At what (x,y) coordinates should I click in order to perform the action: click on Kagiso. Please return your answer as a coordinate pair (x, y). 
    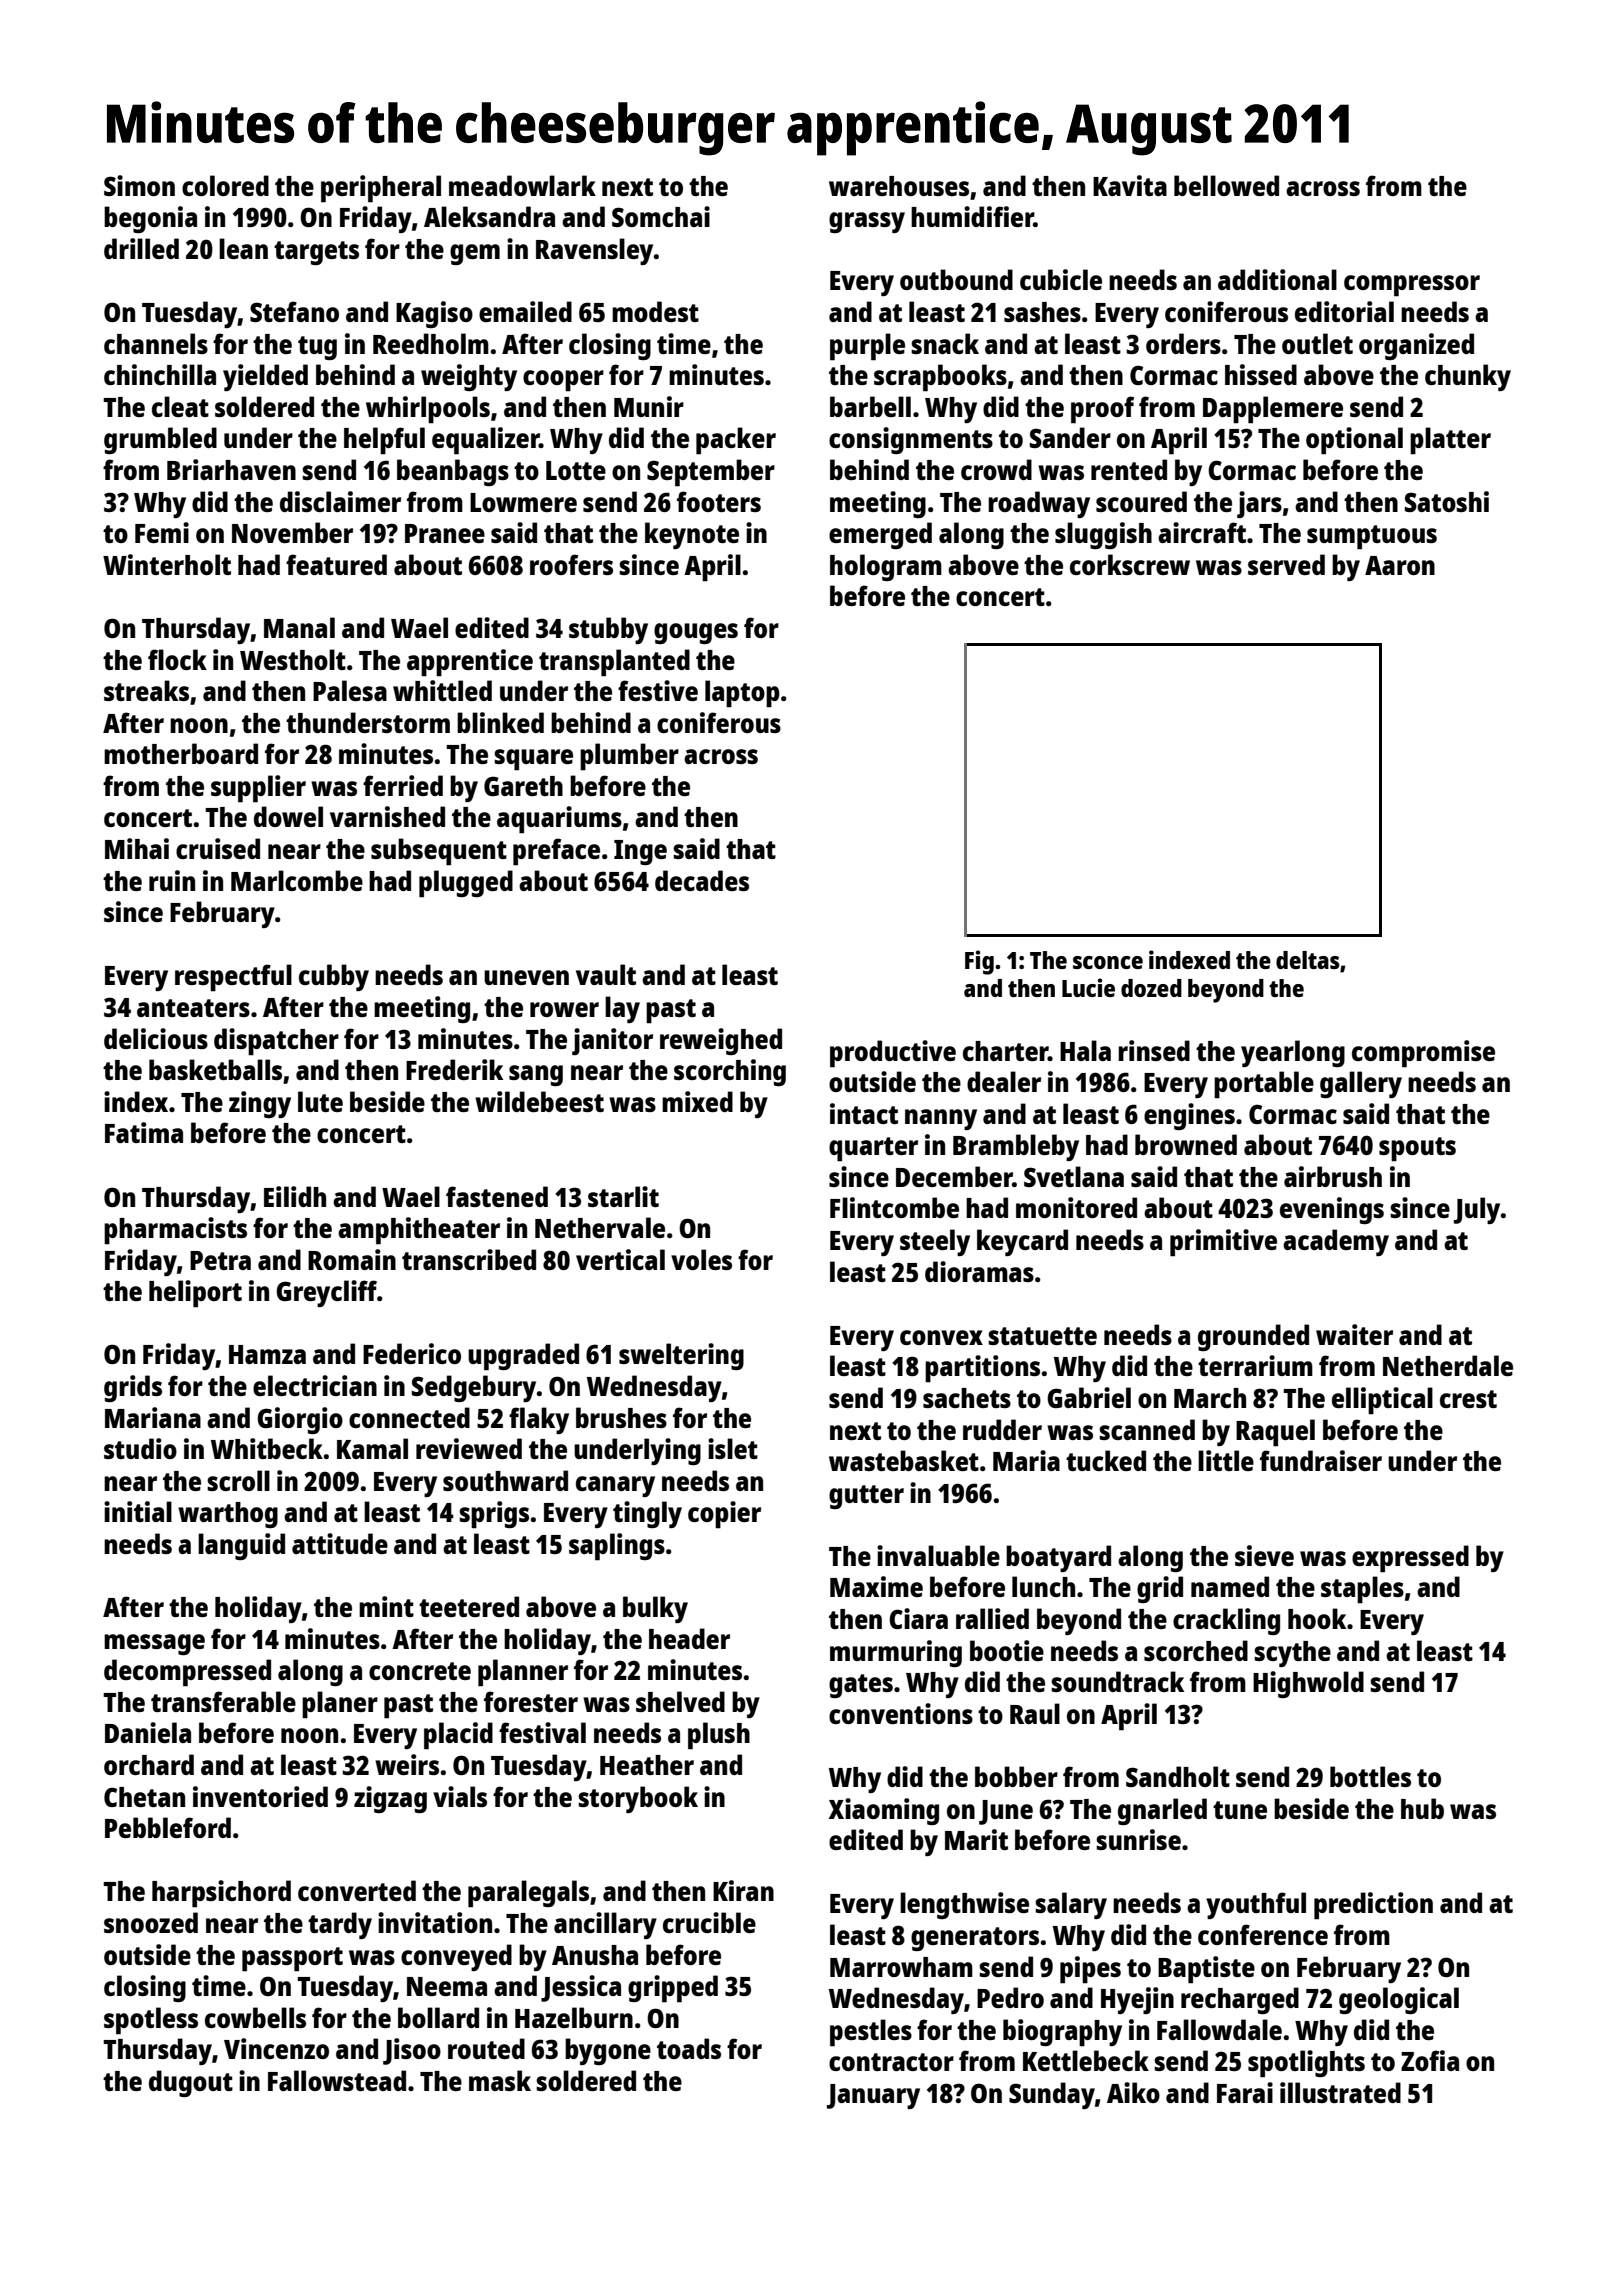
    Looking at the image, I should click on (434, 314).
